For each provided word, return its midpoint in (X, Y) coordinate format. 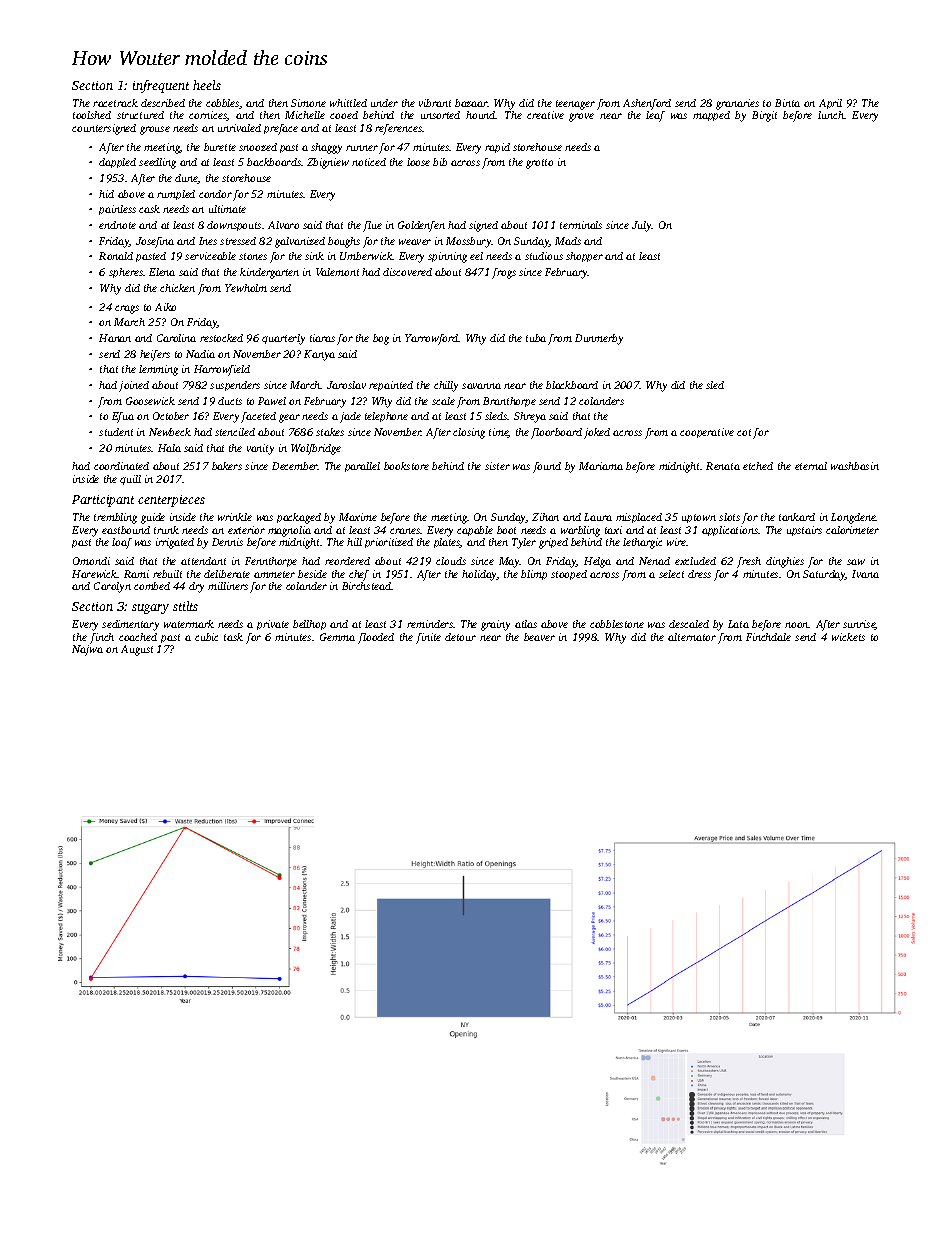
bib (440, 162)
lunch (831, 115)
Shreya (530, 417)
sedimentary (130, 625)
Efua (123, 417)
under (384, 103)
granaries (737, 104)
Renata (723, 466)
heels (207, 85)
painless (117, 210)
